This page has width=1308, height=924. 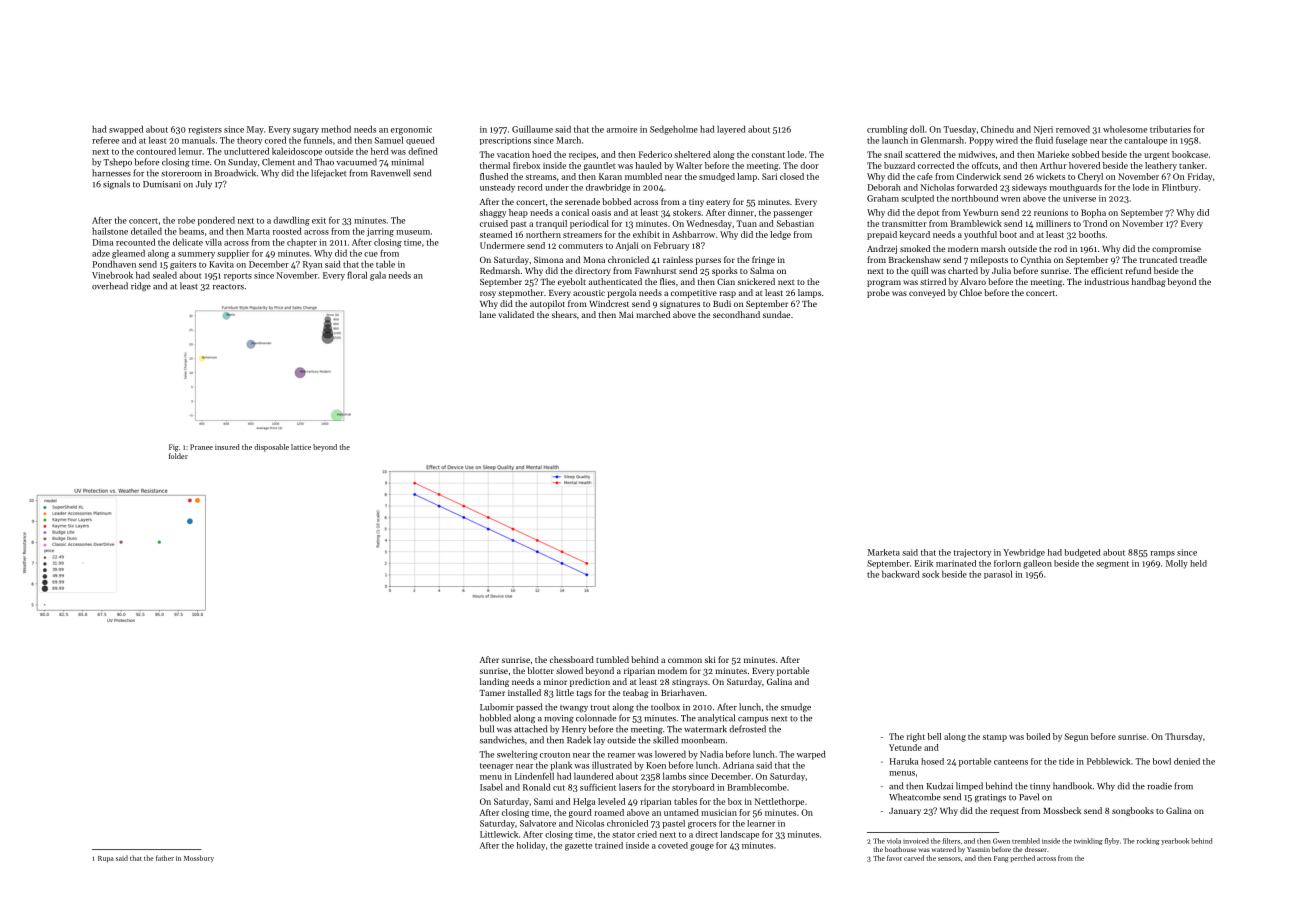 I want to click on perched, so click(x=1022, y=858).
